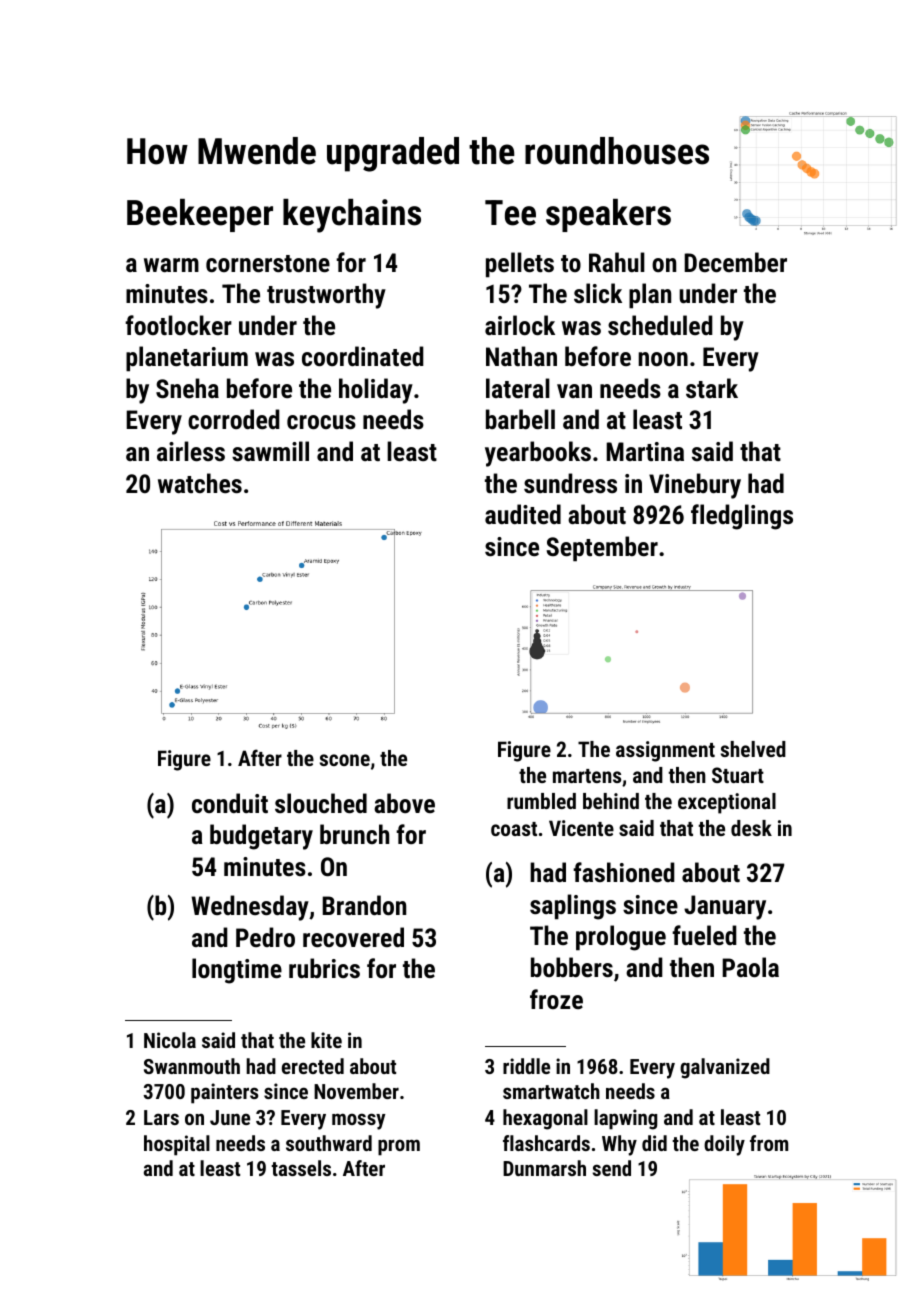 The height and width of the image is (1311, 924). Describe the element at coordinates (268, 263) in the image. I see `cornerstone` at that location.
